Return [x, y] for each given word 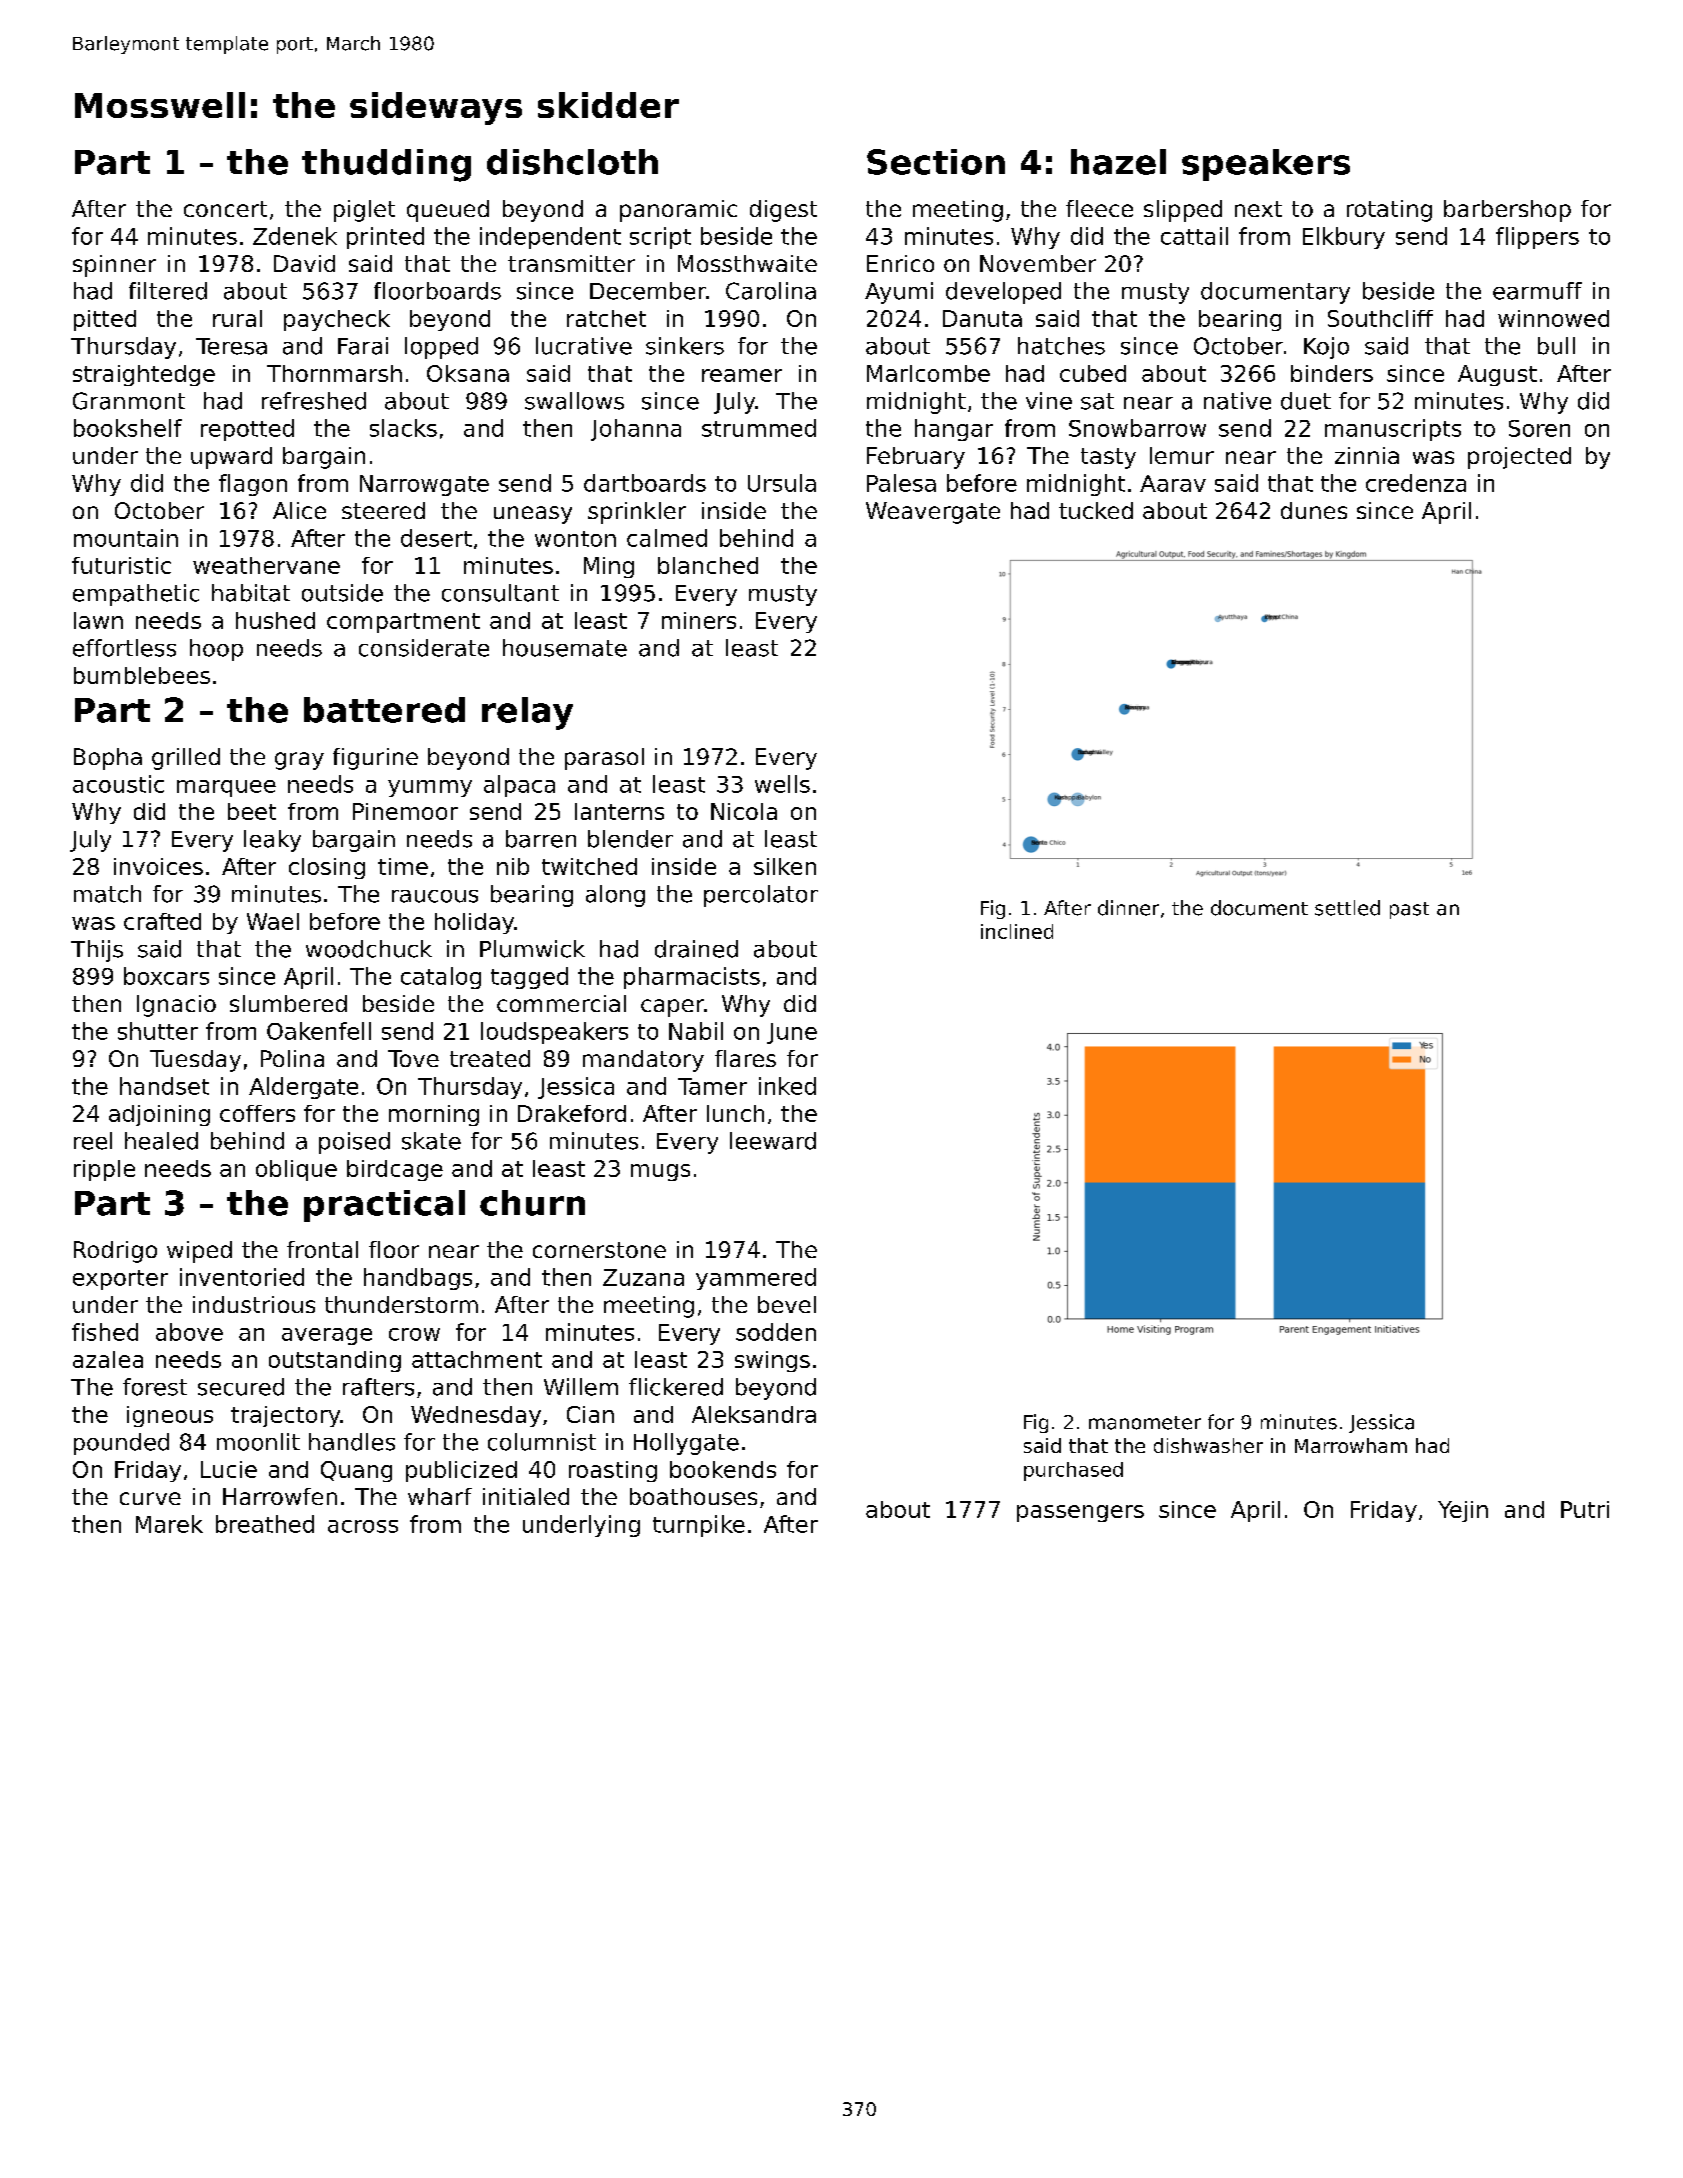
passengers [1080, 1513]
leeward [773, 1141]
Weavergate [933, 513]
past [1409, 910]
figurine [375, 759]
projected [1519, 458]
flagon [253, 485]
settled [1347, 908]
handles [352, 1442]
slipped [1183, 211]
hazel [1118, 162]
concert [225, 209]
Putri [1585, 1509]
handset [164, 1086]
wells [782, 784]
